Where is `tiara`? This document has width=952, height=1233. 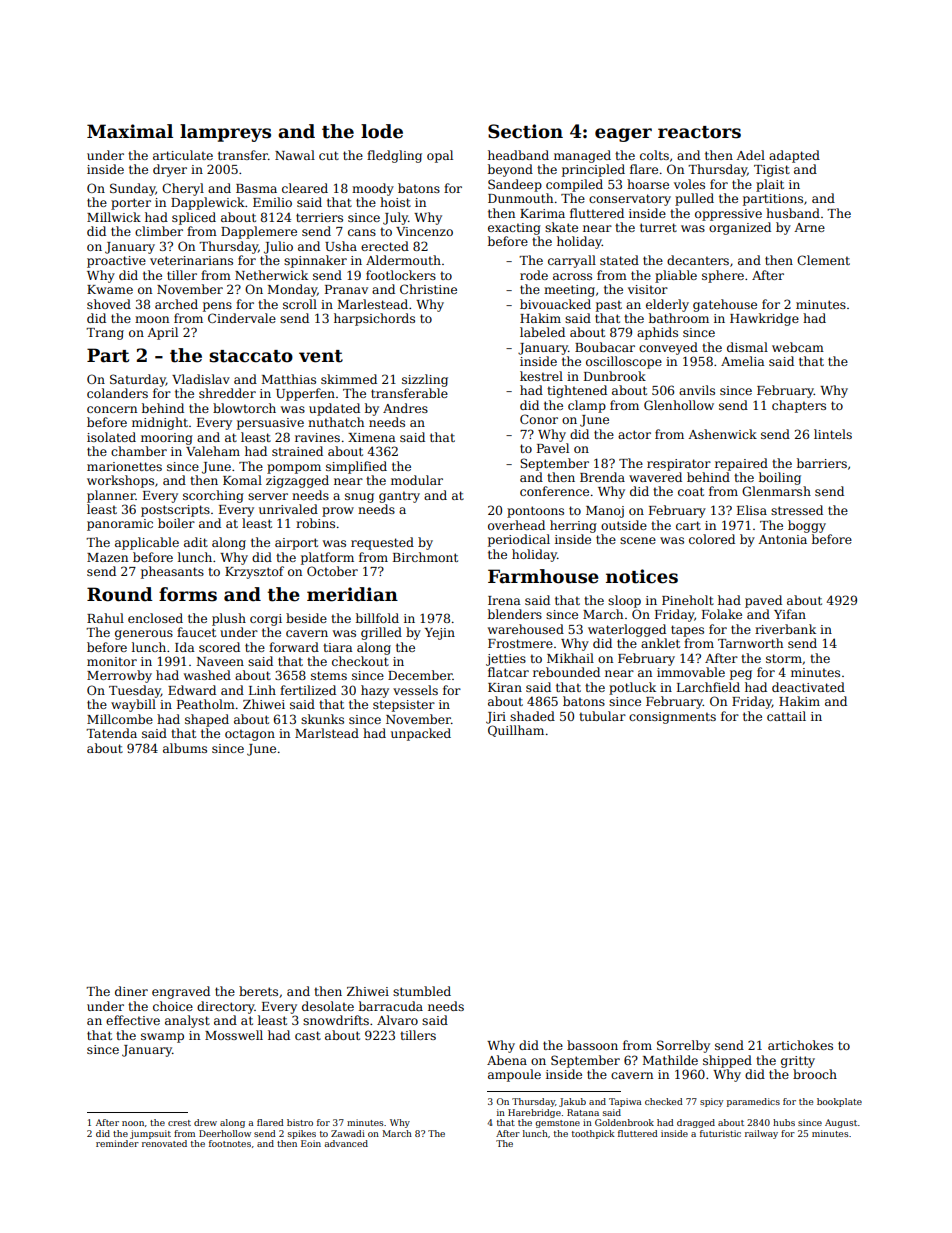
tiara is located at coordinates (338, 647).
